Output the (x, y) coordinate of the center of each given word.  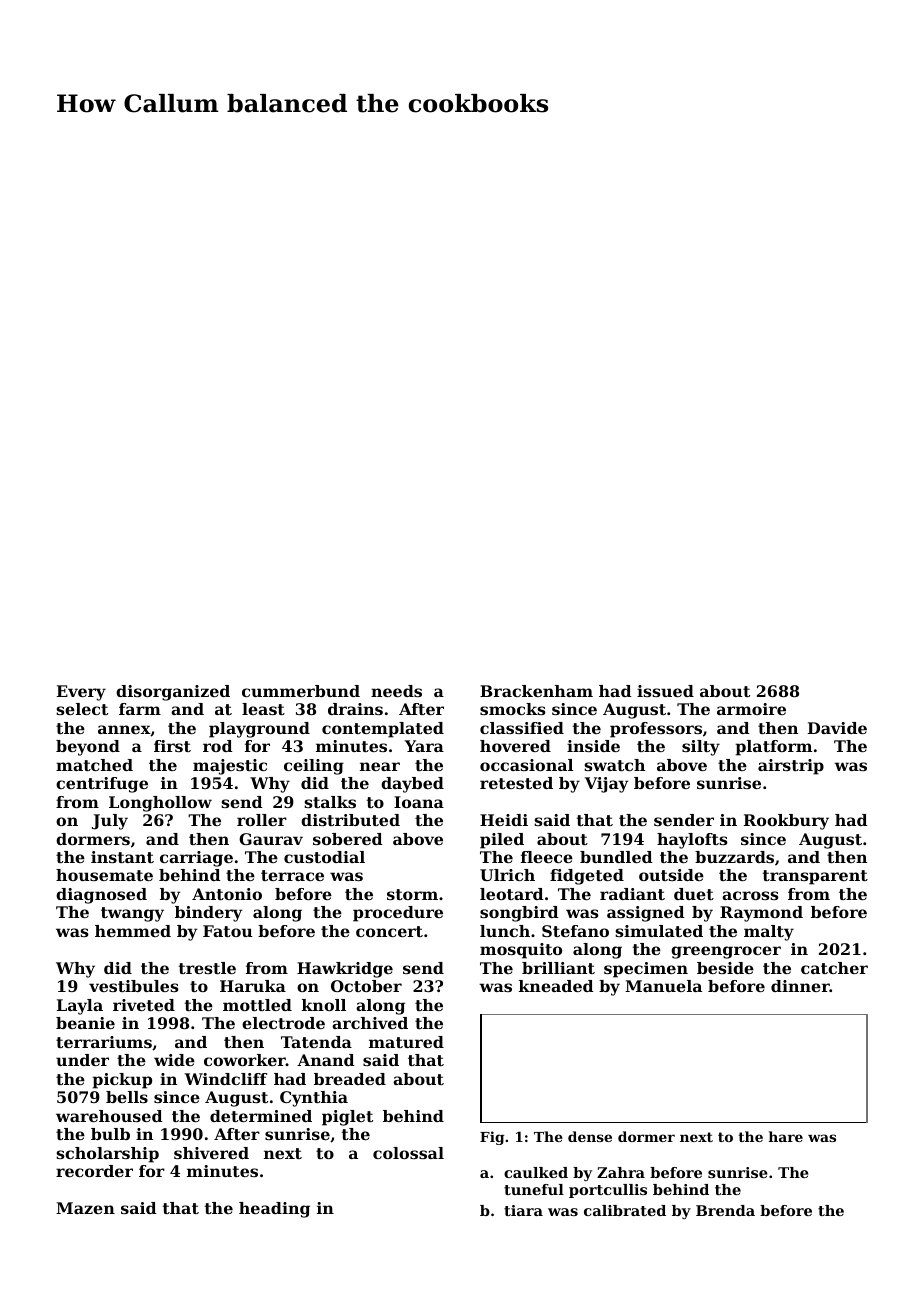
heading (274, 1210)
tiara (523, 1210)
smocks (513, 709)
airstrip (791, 767)
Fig (492, 1138)
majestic (230, 767)
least (263, 709)
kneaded (556, 986)
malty (769, 933)
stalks (330, 802)
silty (701, 748)
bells (127, 1097)
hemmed (133, 931)
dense (590, 1136)
